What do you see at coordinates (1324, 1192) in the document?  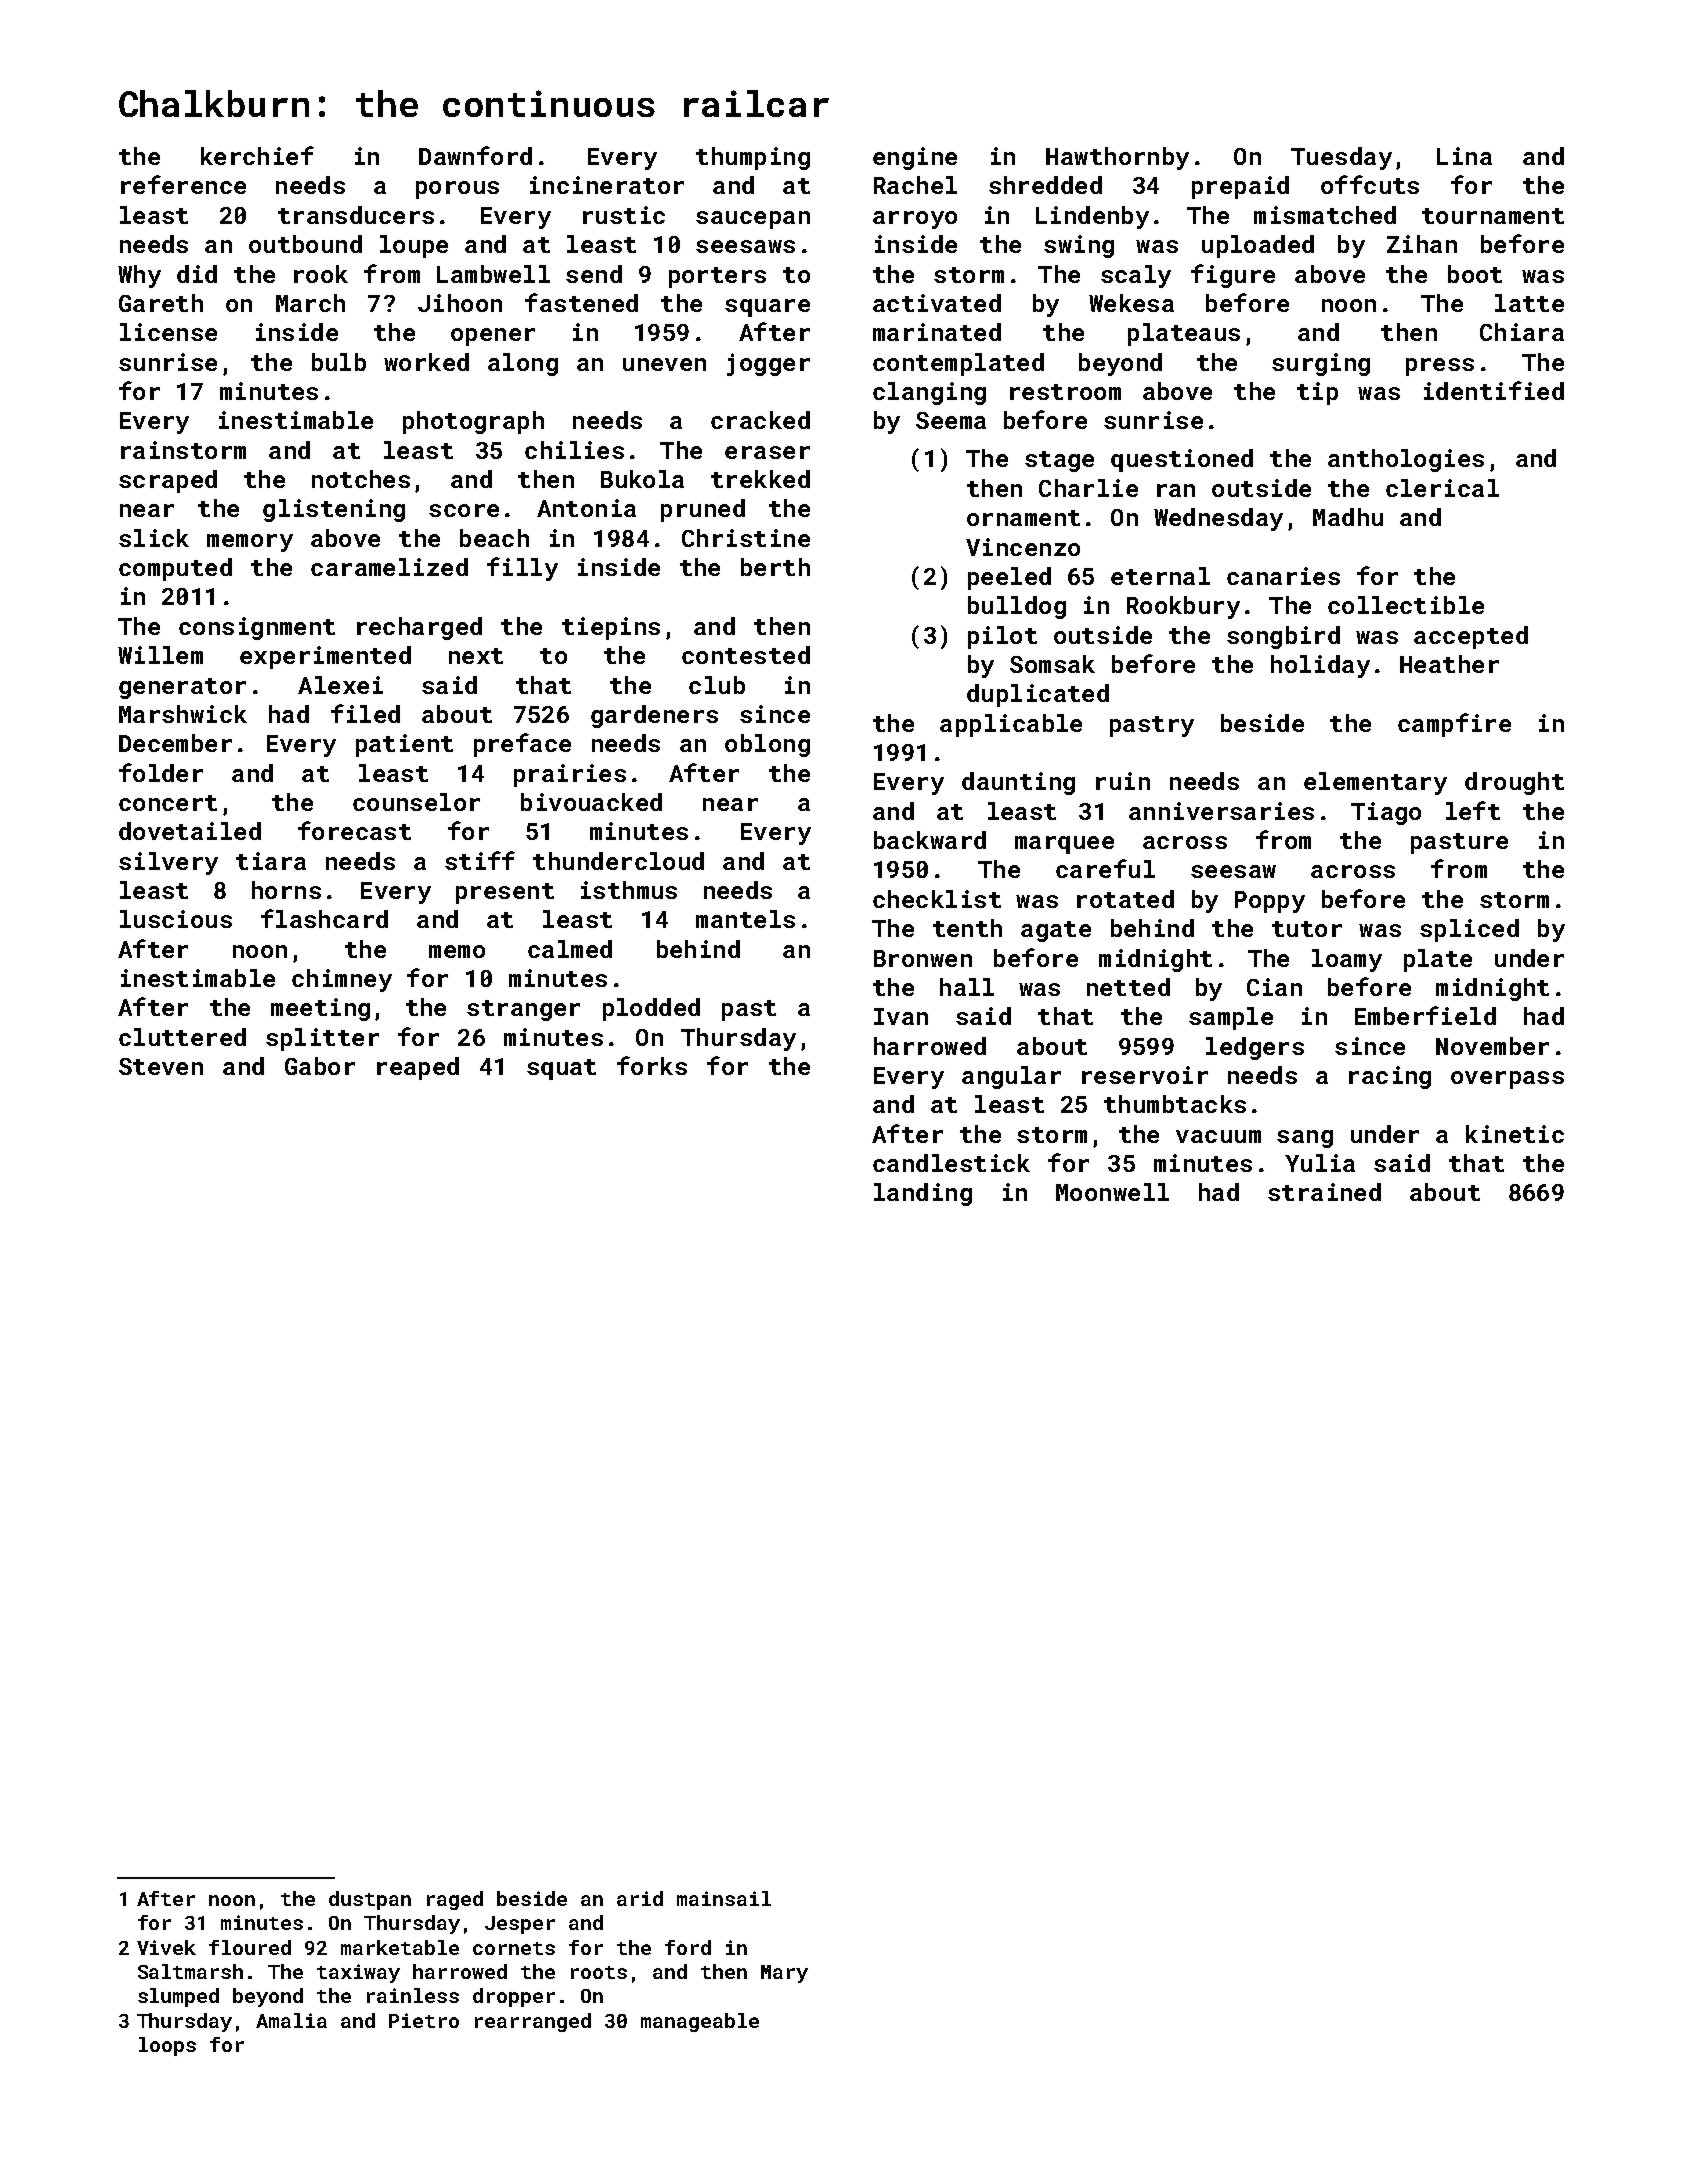 I see `strained` at bounding box center [1324, 1192].
